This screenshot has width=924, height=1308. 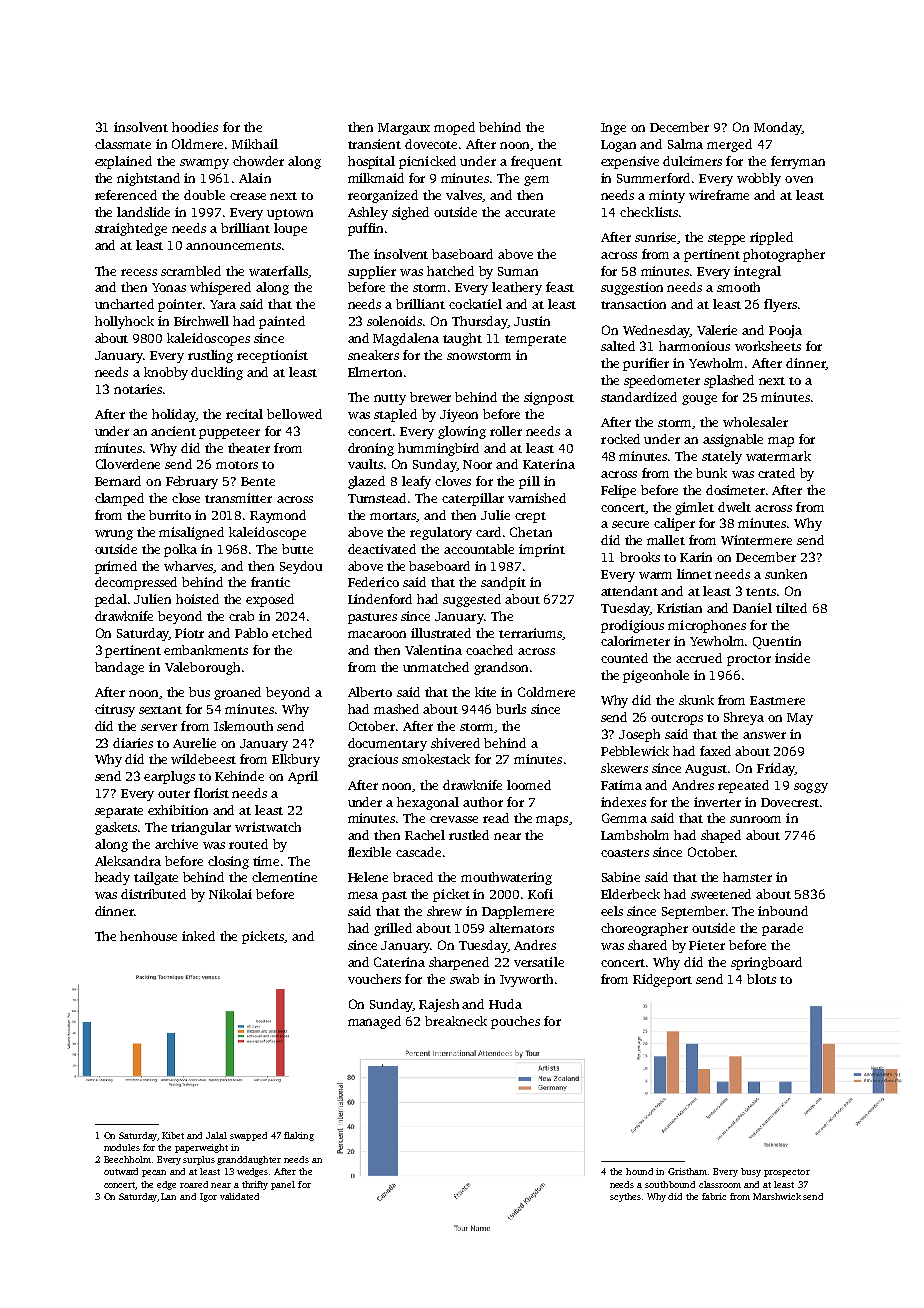 I want to click on validated, so click(x=239, y=1196).
